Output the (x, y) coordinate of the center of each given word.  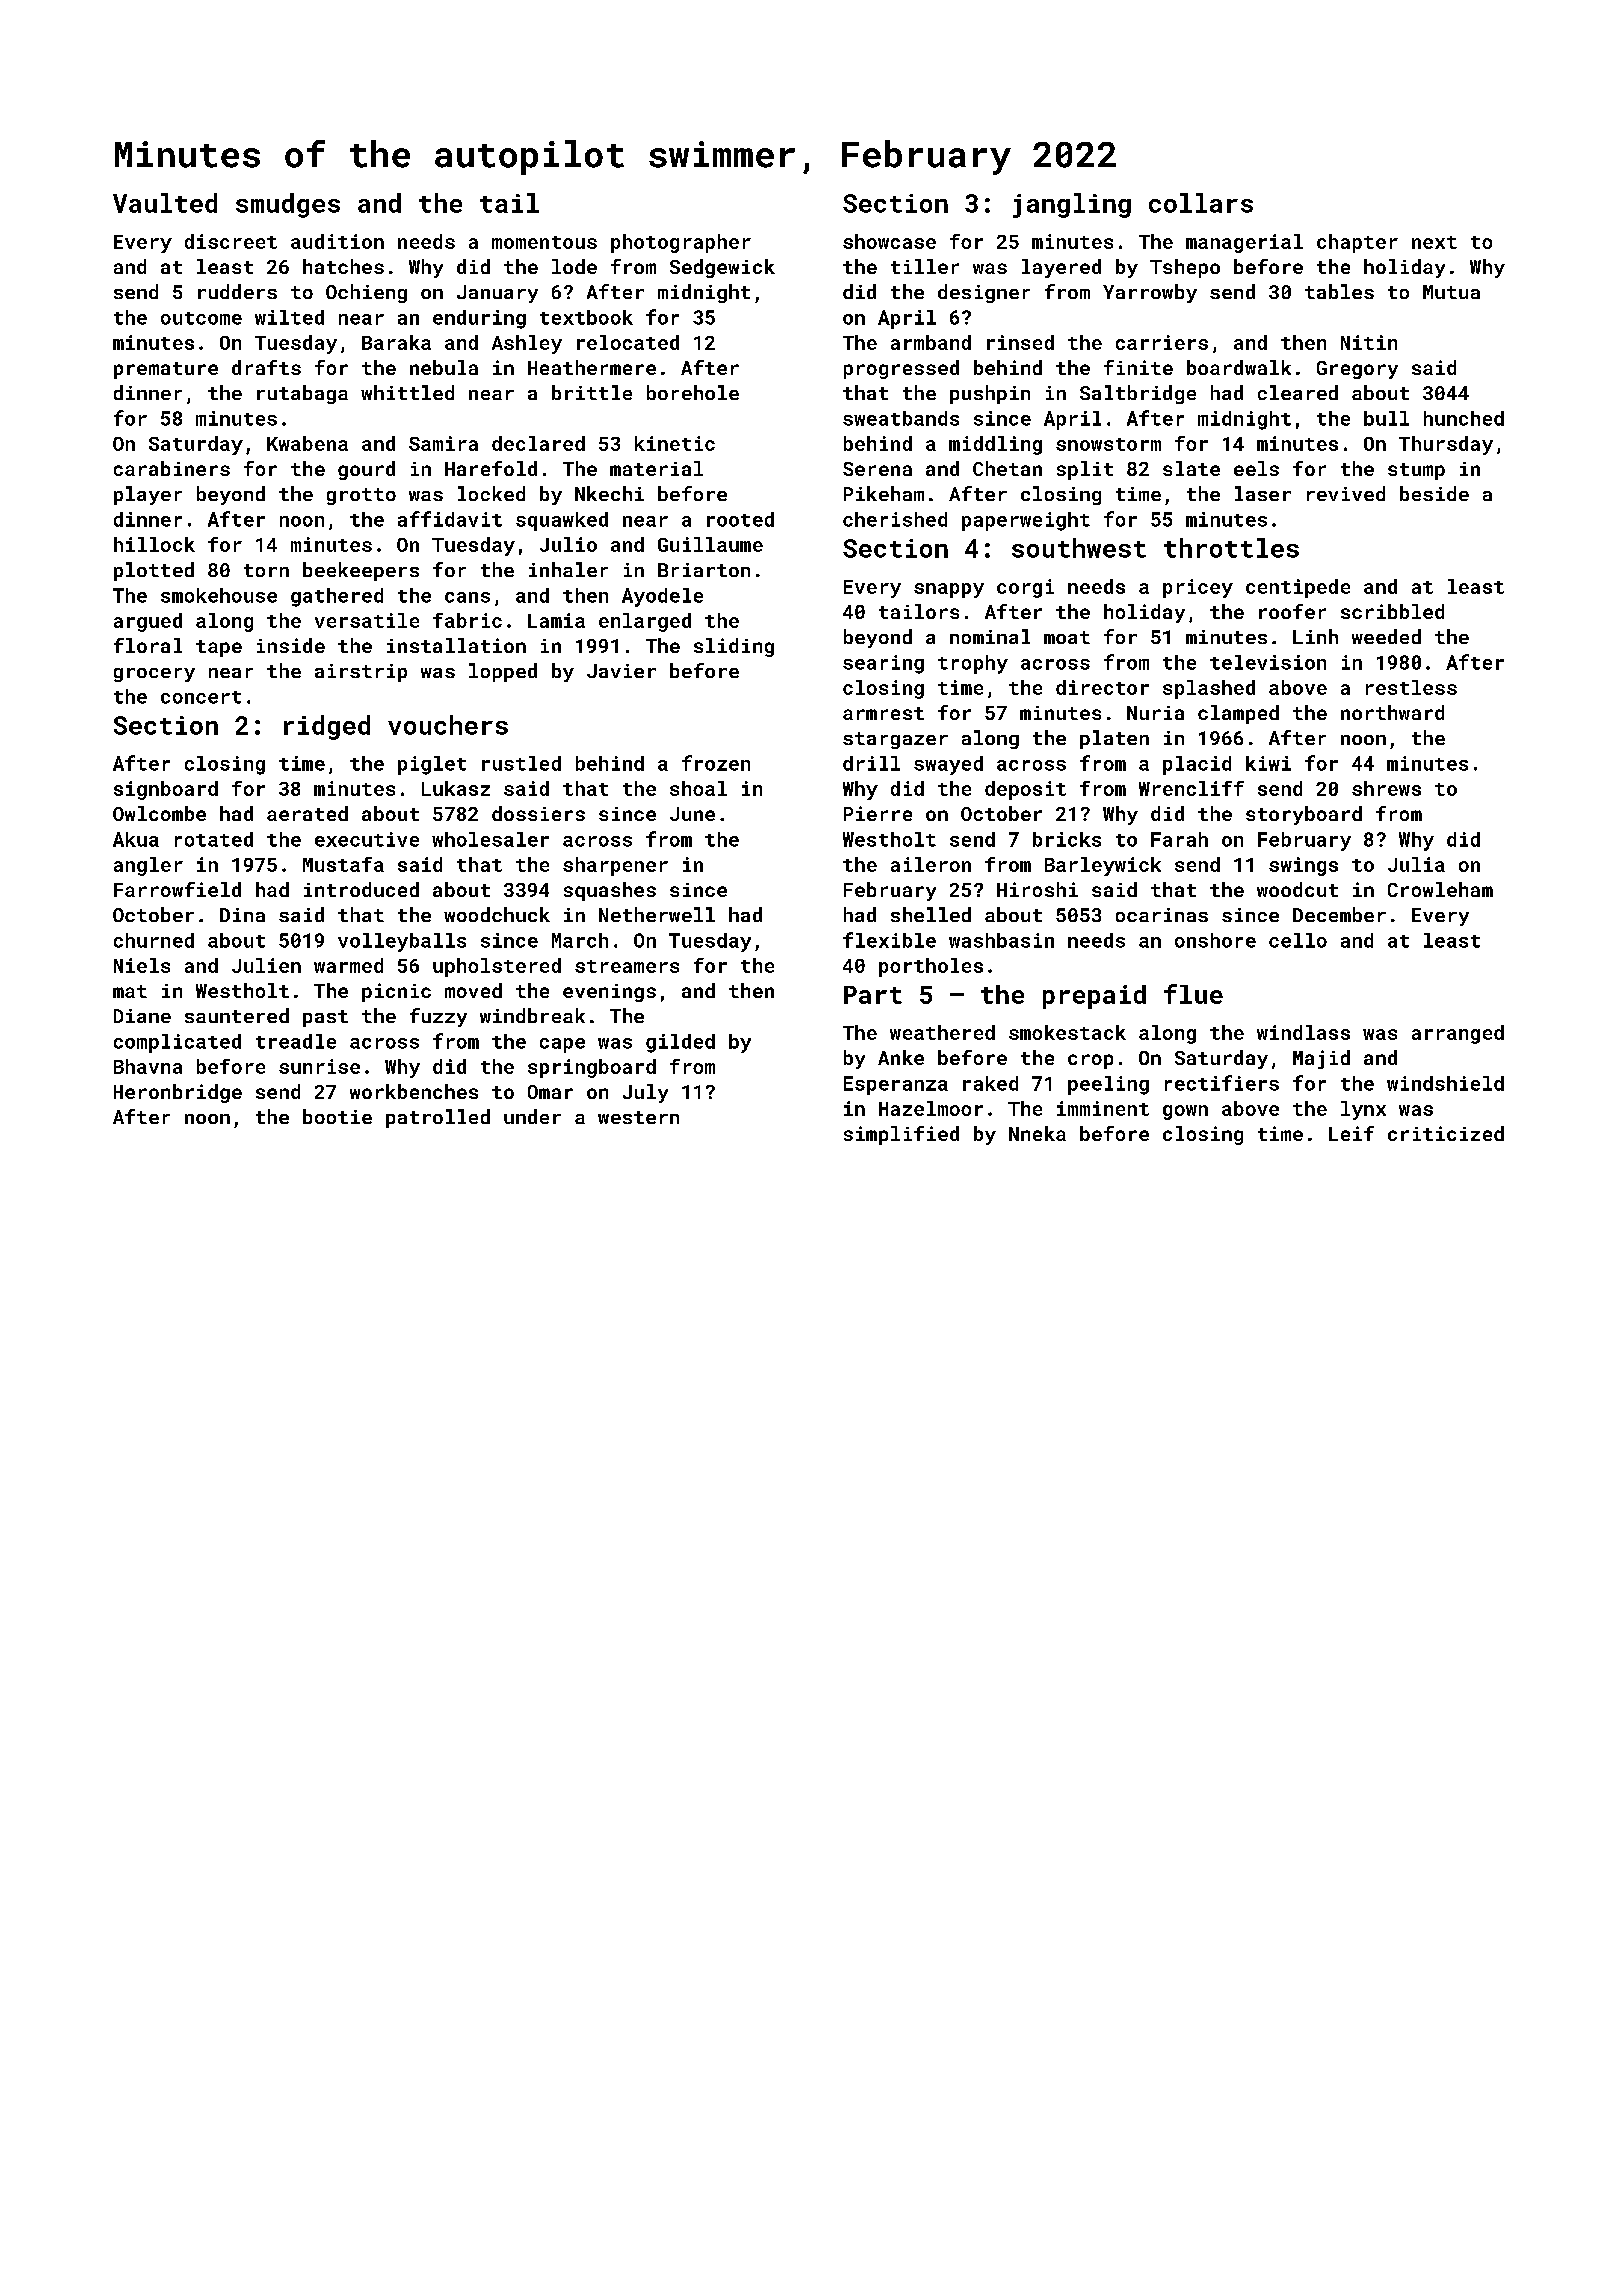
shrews (1386, 788)
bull (1386, 418)
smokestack (1067, 1032)
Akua (136, 839)
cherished (895, 519)
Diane (142, 1016)
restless (1411, 687)
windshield (1445, 1083)
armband (931, 342)
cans (467, 597)
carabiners (172, 468)
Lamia (556, 620)
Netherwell (657, 914)
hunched (1464, 418)
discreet (231, 241)
